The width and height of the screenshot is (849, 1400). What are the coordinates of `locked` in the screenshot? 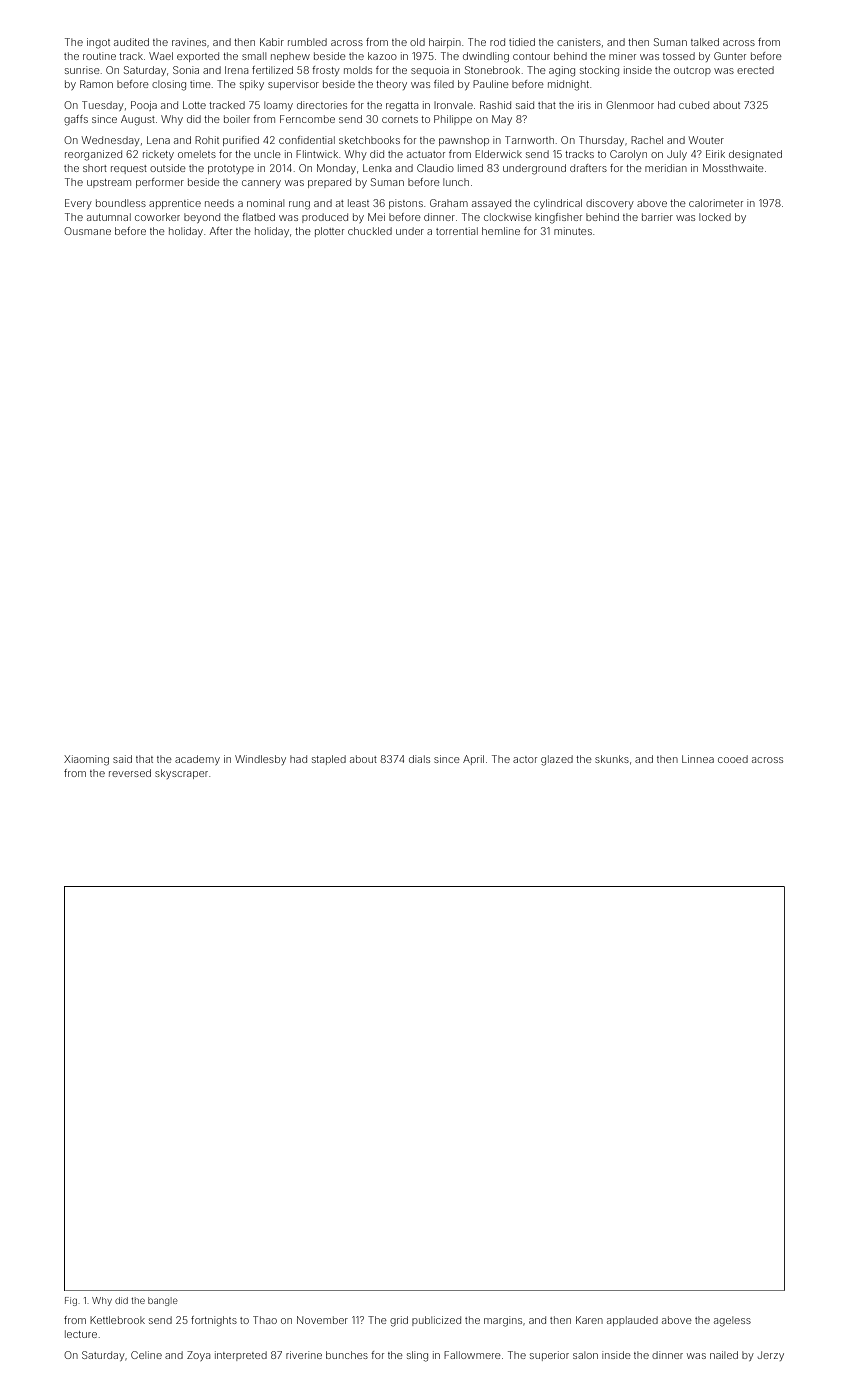 It's located at (715, 217).
